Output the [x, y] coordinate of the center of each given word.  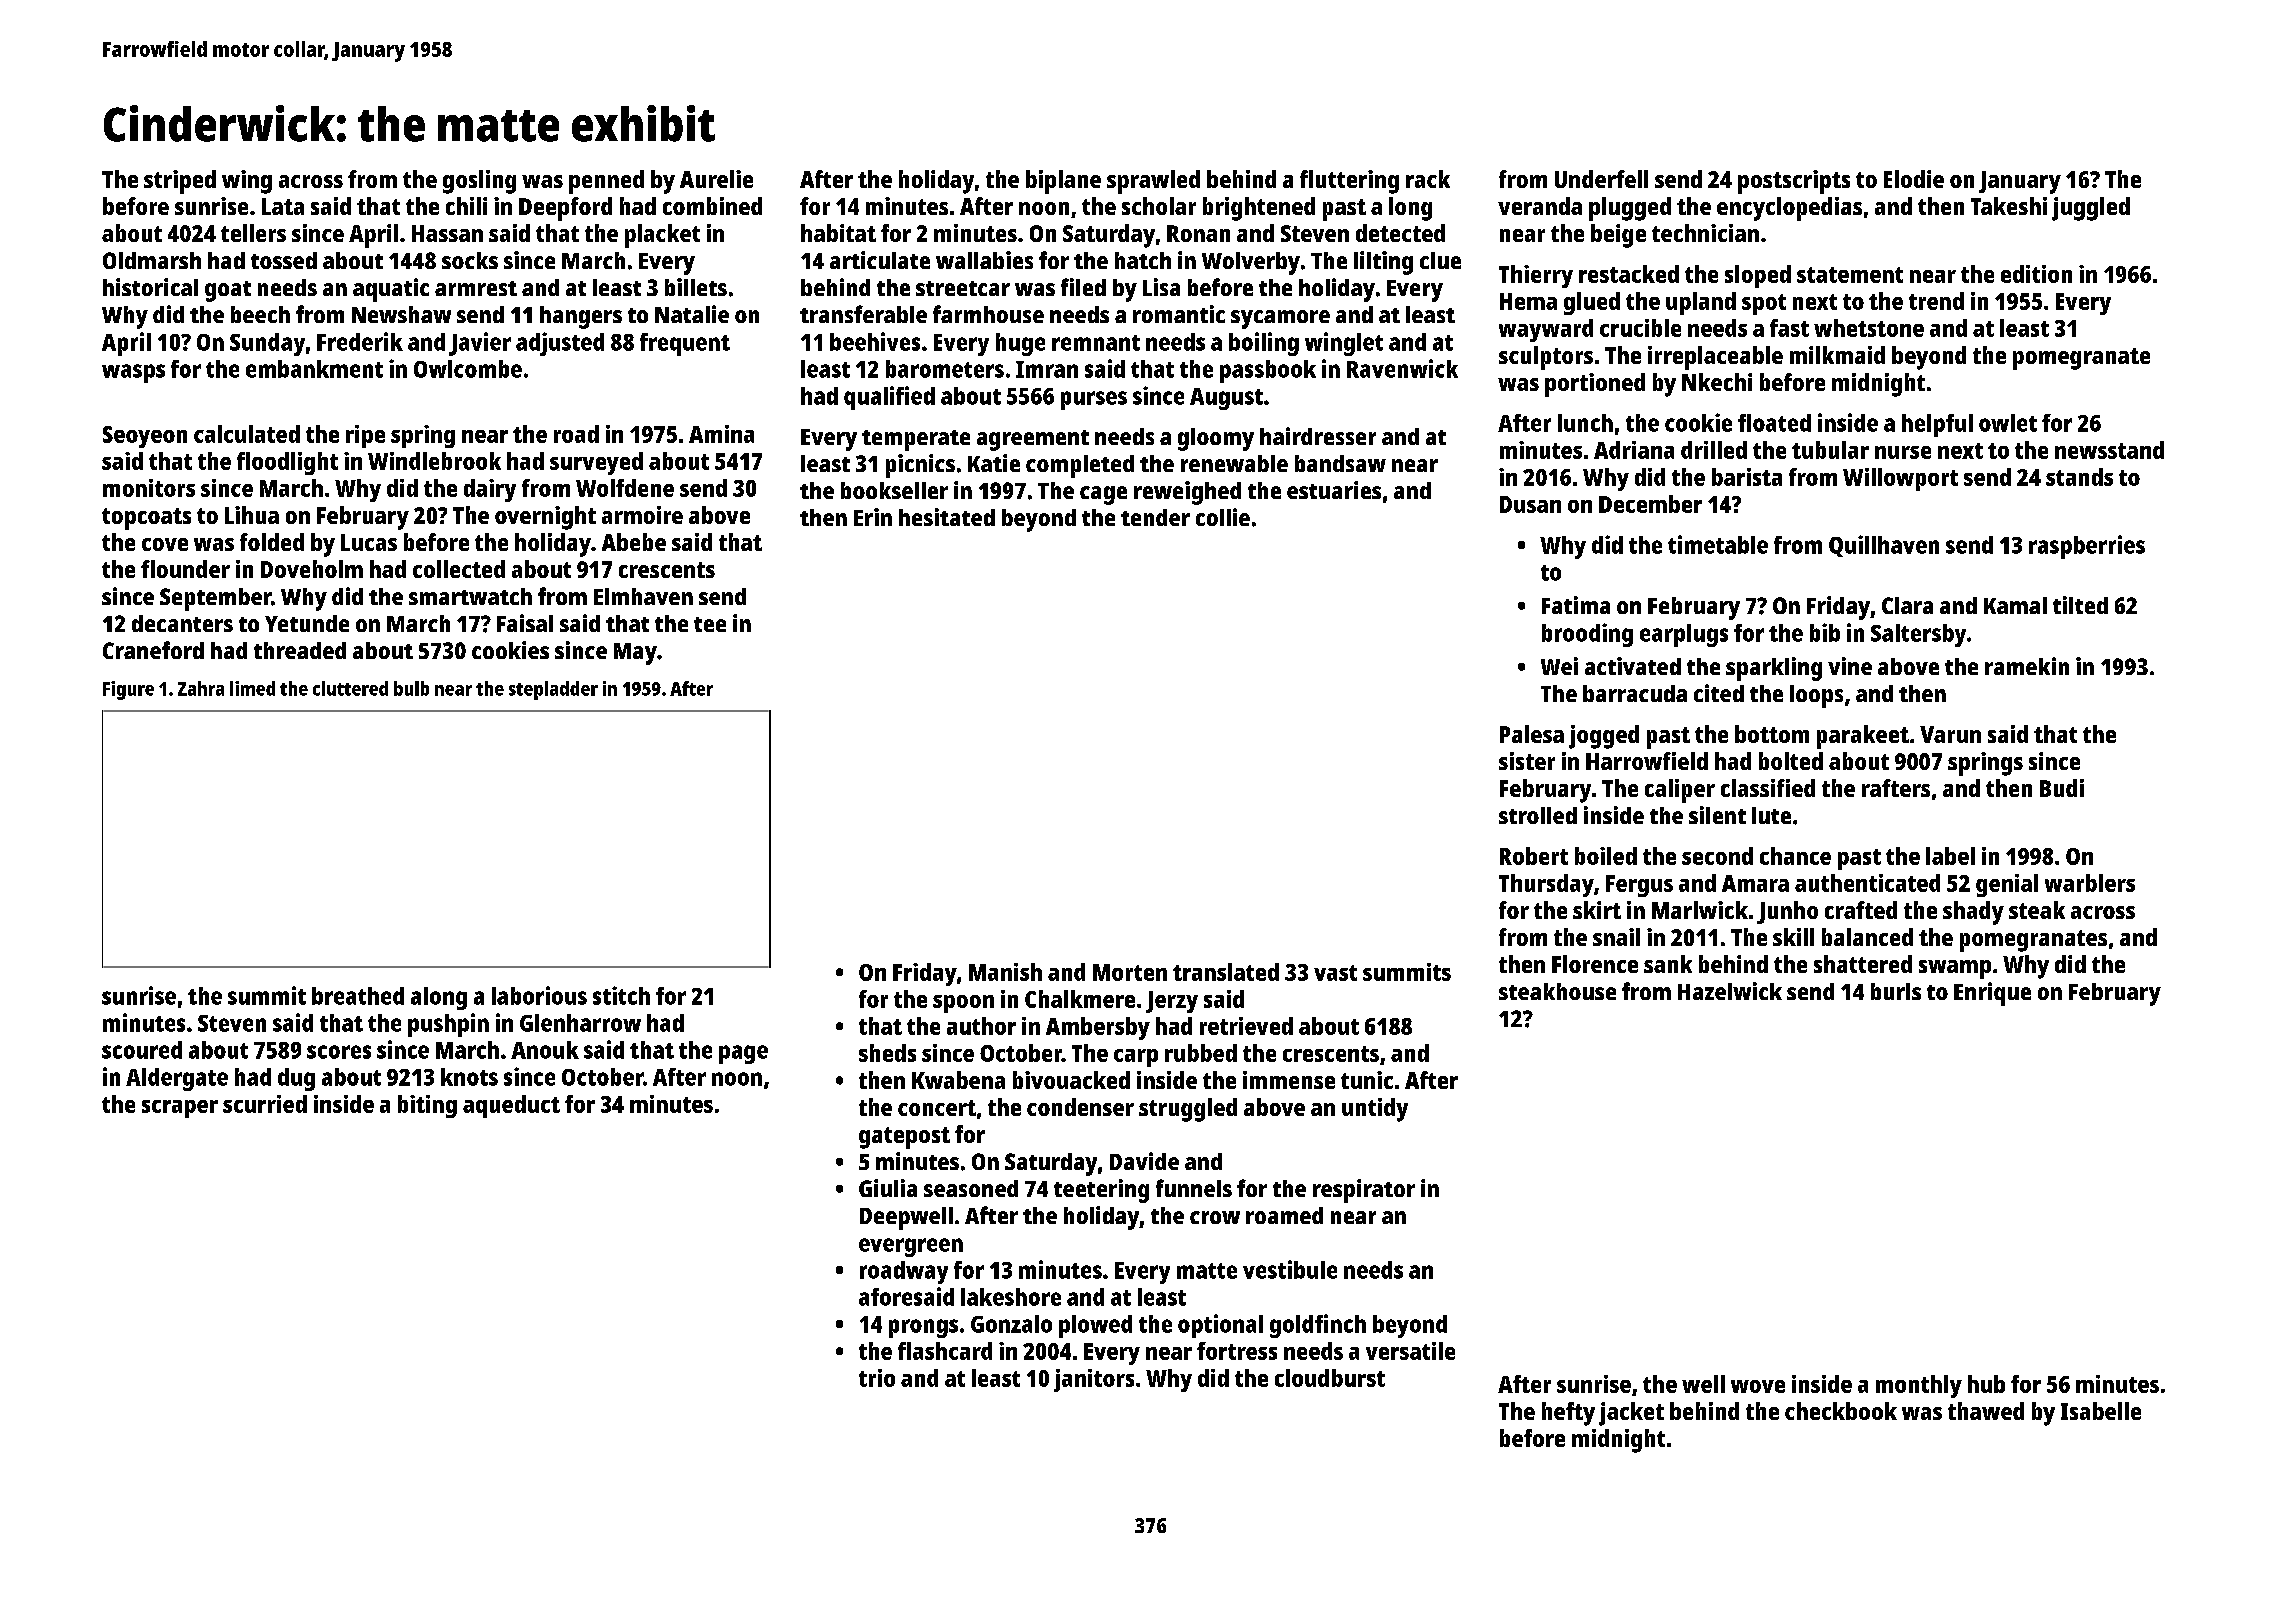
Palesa [1532, 734]
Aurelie [716, 179]
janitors [1094, 1380]
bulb [411, 688]
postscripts [1794, 182]
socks [470, 260]
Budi [2062, 788]
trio [877, 1378]
